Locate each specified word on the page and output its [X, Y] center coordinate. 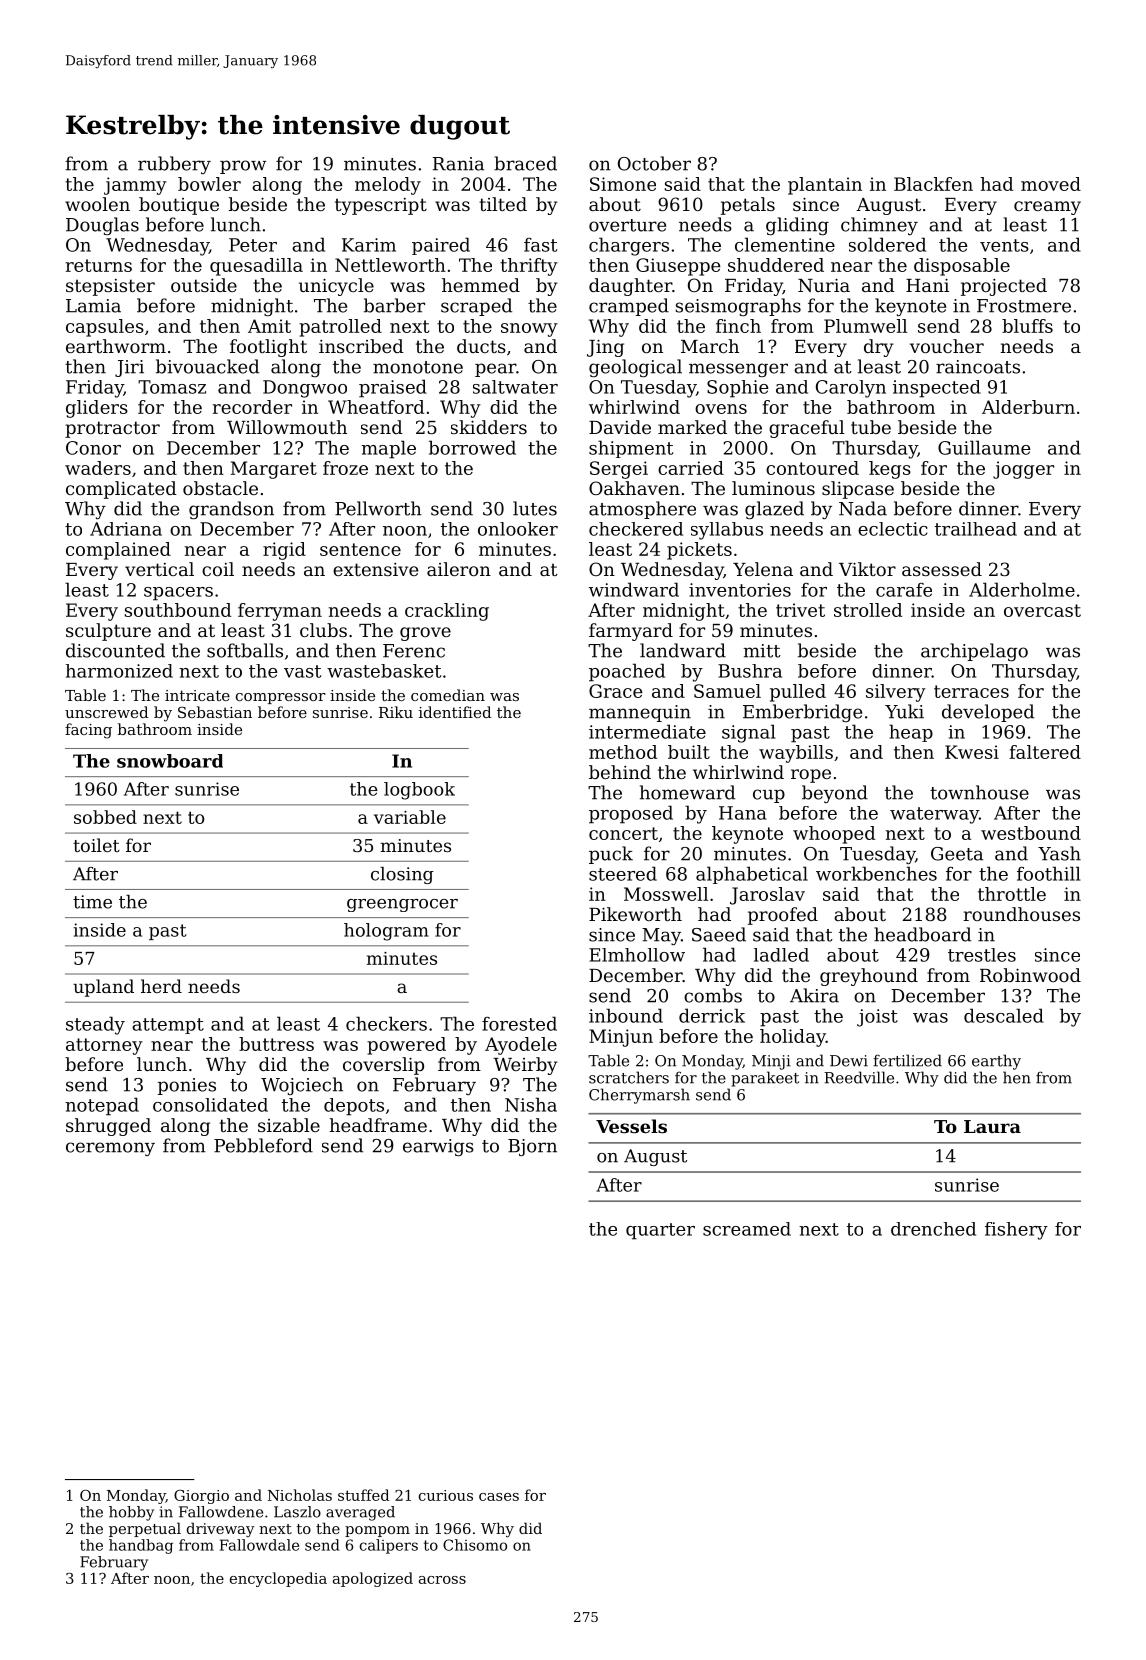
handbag [141, 1546]
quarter [660, 1231]
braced [525, 163]
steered [623, 873]
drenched [933, 1229]
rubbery [174, 165]
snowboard [170, 761]
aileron [459, 569]
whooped [834, 835]
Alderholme [1022, 589]
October [654, 163]
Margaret [274, 470]
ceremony [110, 1149]
